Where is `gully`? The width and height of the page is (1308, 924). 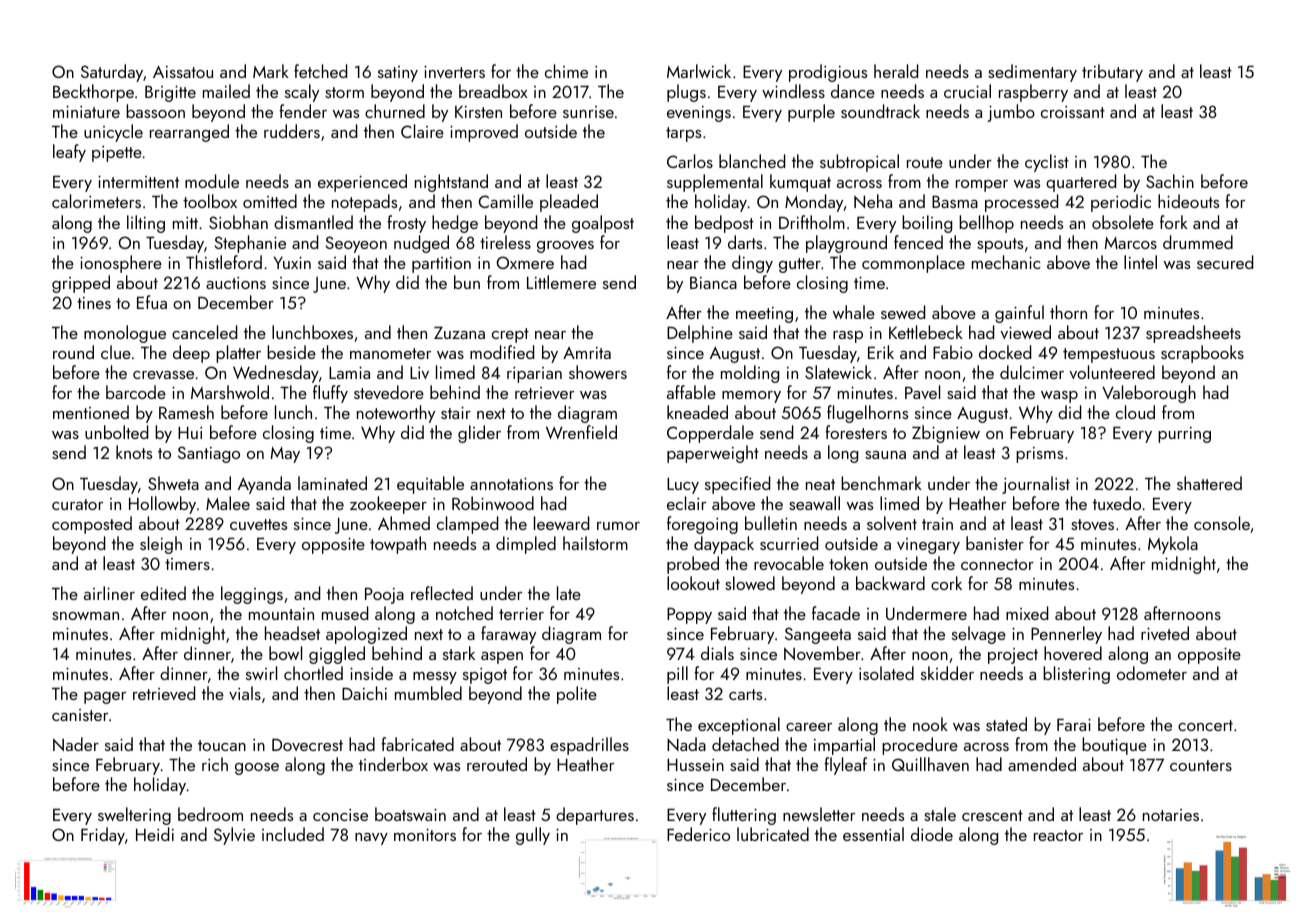
gully is located at coordinates (533, 836).
